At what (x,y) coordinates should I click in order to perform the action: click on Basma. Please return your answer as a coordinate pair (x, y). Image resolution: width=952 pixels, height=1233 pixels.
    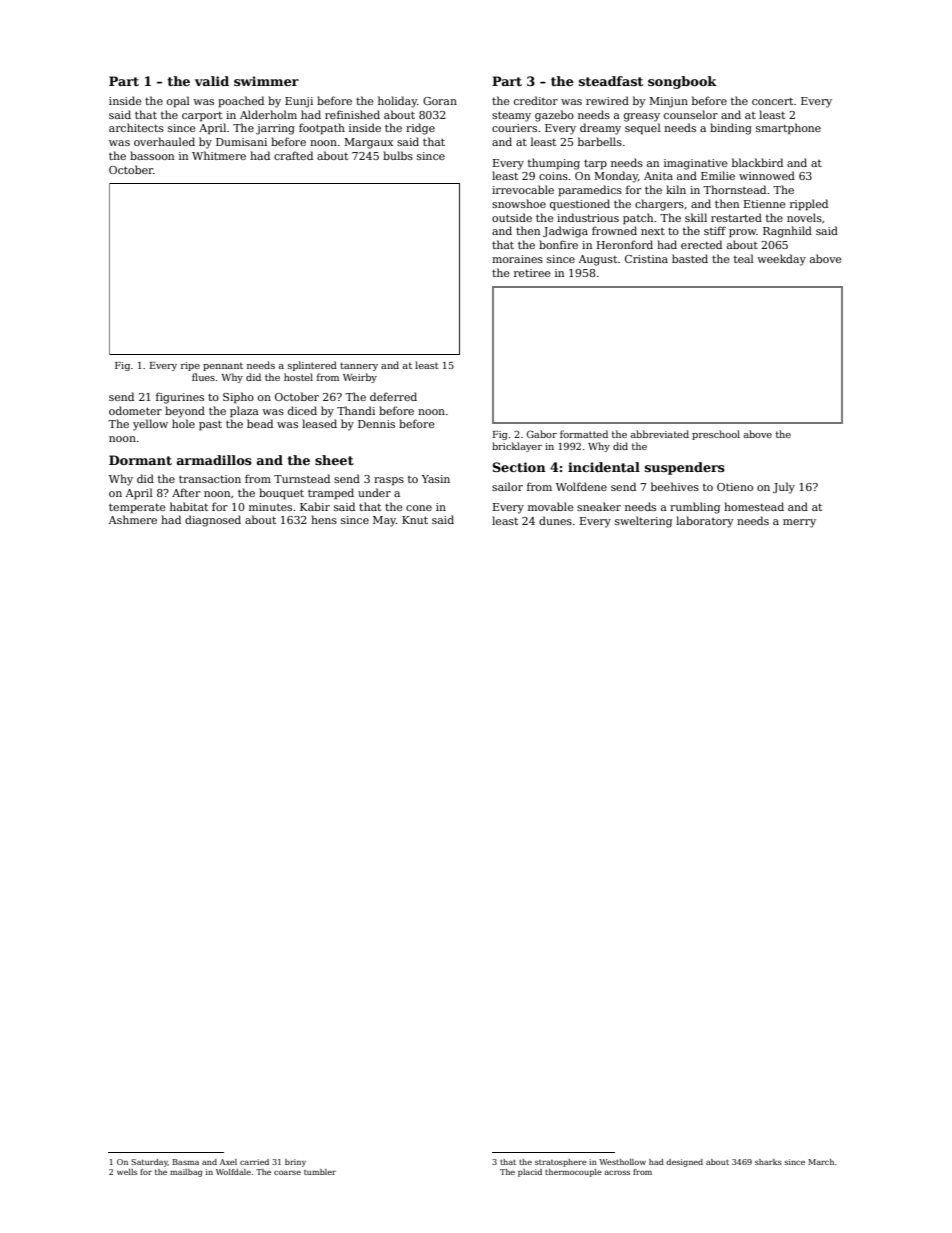
    Looking at the image, I should click on (185, 1162).
